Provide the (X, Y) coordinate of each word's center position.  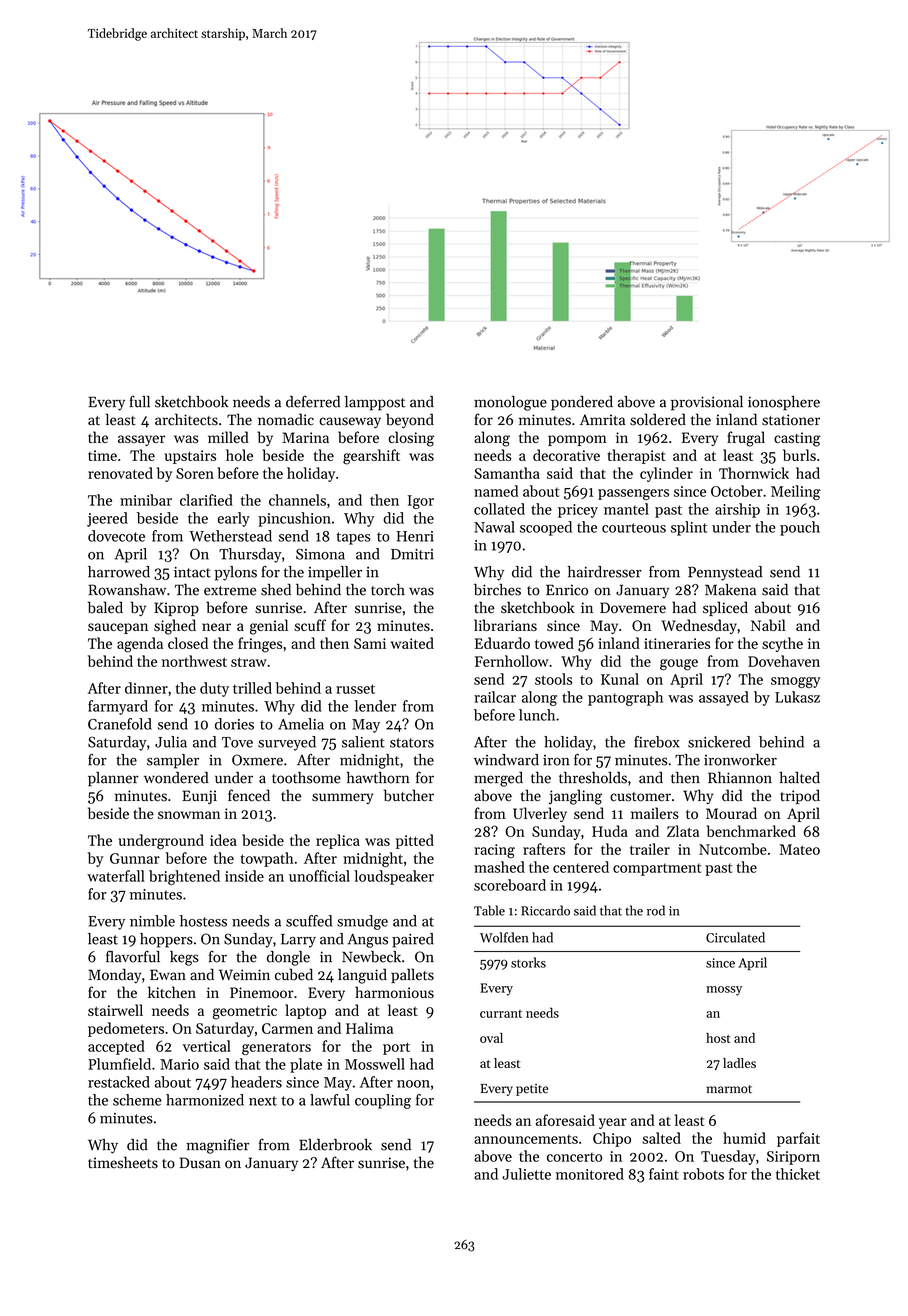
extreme (230, 591)
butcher (409, 795)
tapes (353, 538)
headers (256, 1082)
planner (113, 779)
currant (501, 1014)
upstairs (190, 457)
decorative (566, 455)
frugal (746, 439)
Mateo (800, 849)
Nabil (768, 625)
